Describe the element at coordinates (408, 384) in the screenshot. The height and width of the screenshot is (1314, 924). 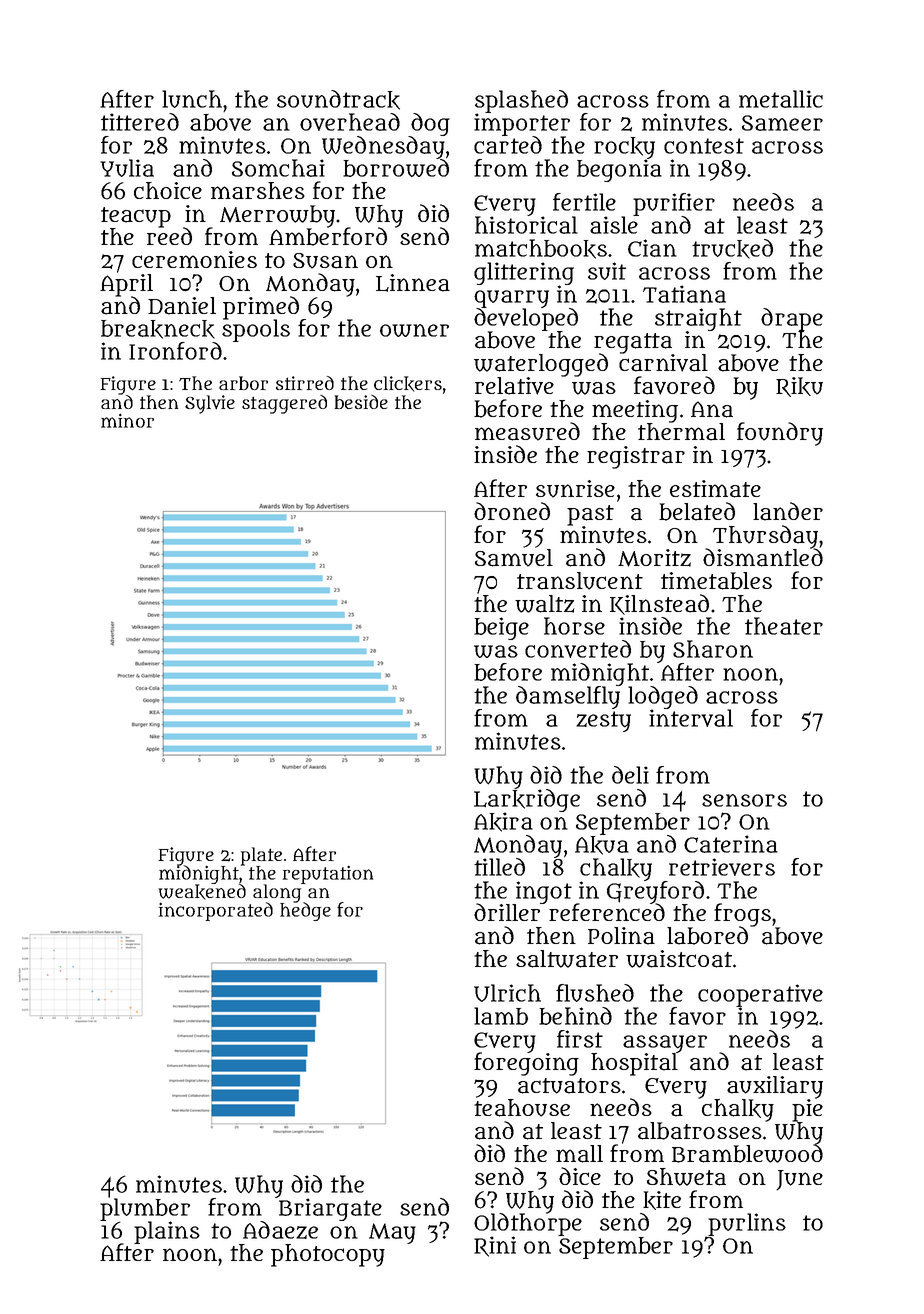
I see `clickers` at that location.
